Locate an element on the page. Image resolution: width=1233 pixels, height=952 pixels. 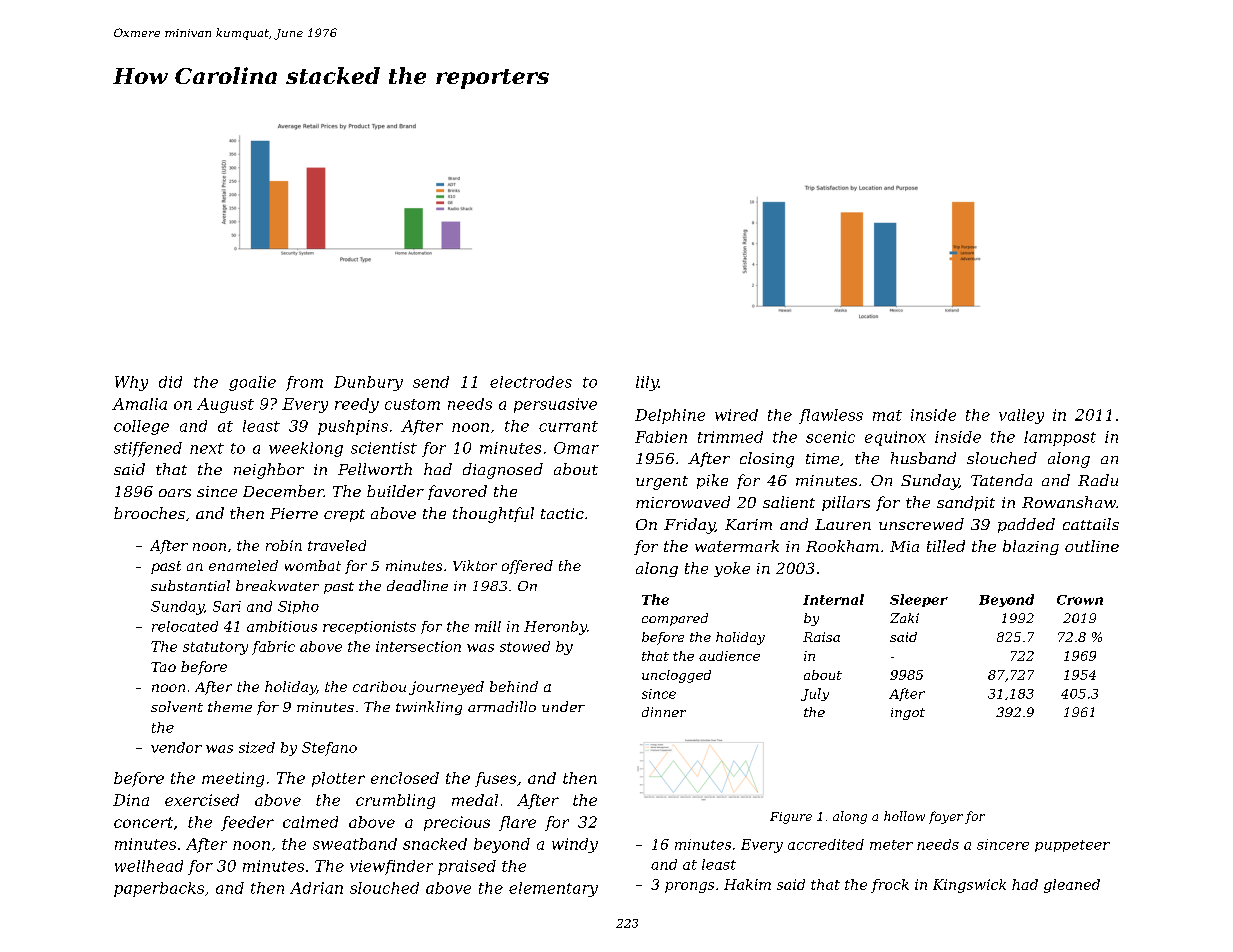
Tatenda is located at coordinates (1001, 480).
